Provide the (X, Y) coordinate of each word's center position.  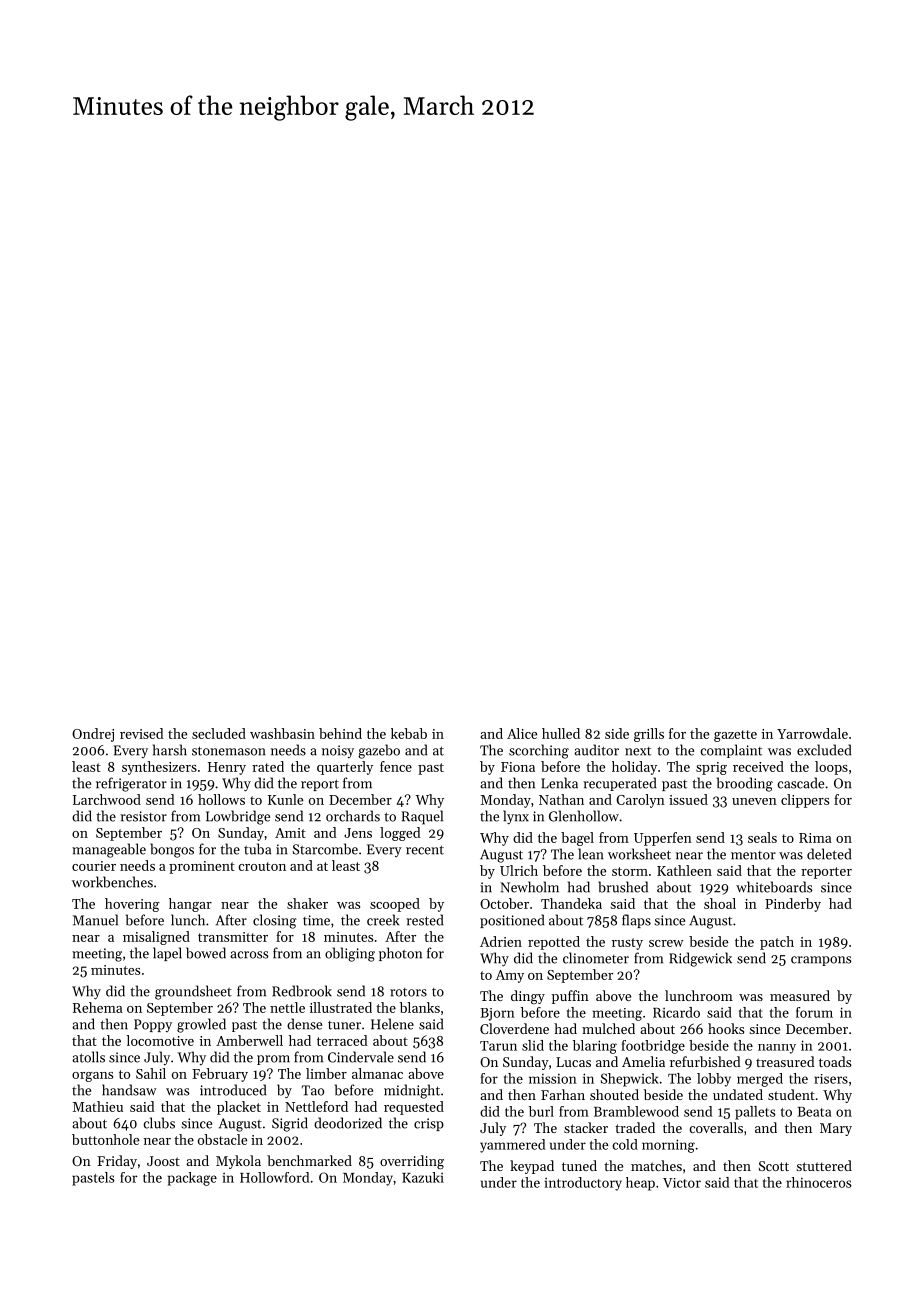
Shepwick (630, 1080)
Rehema (98, 1007)
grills (649, 735)
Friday (117, 1162)
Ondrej (93, 735)
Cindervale (361, 1057)
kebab (409, 733)
